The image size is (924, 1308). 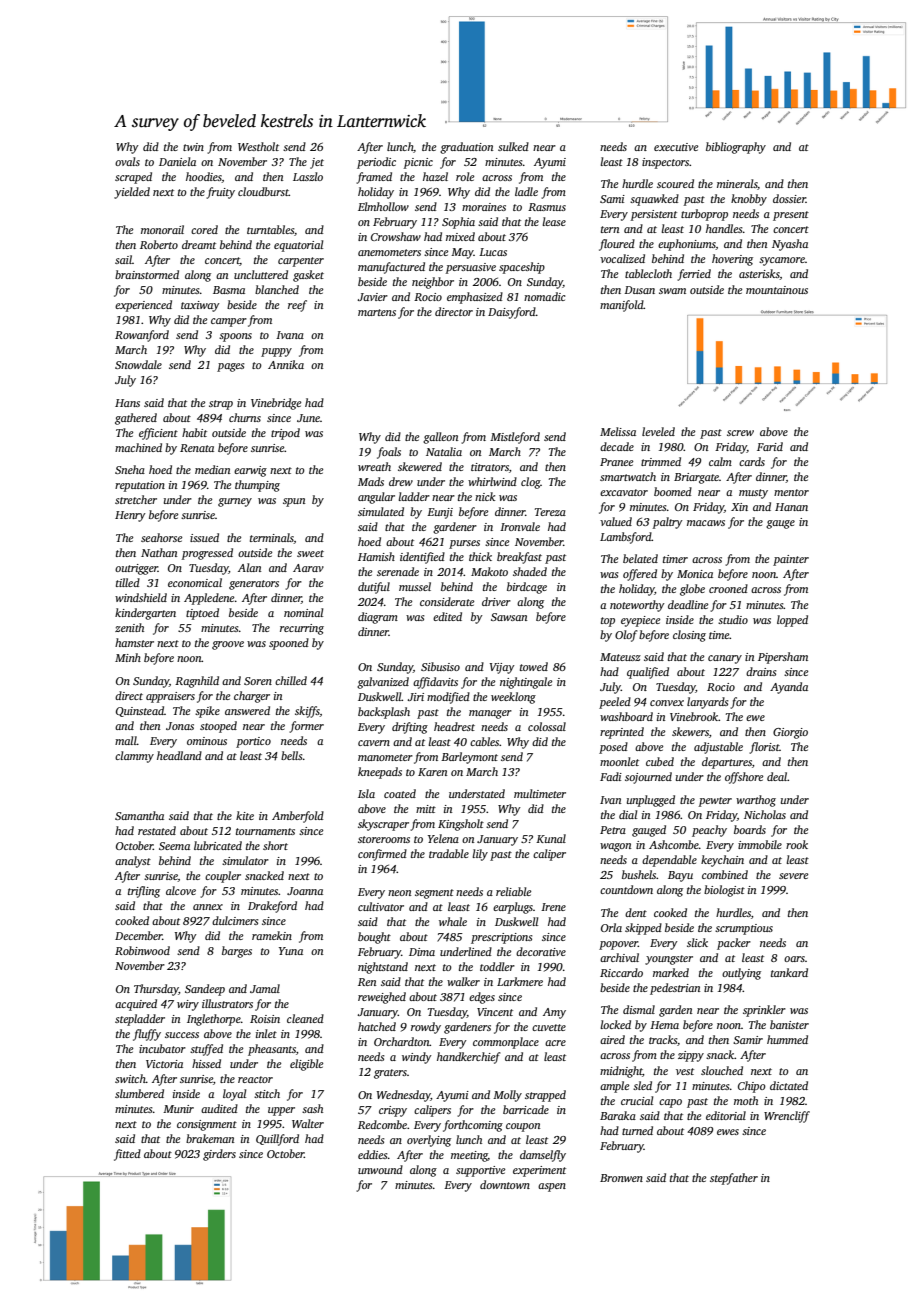 I want to click on ladle, so click(x=526, y=191).
